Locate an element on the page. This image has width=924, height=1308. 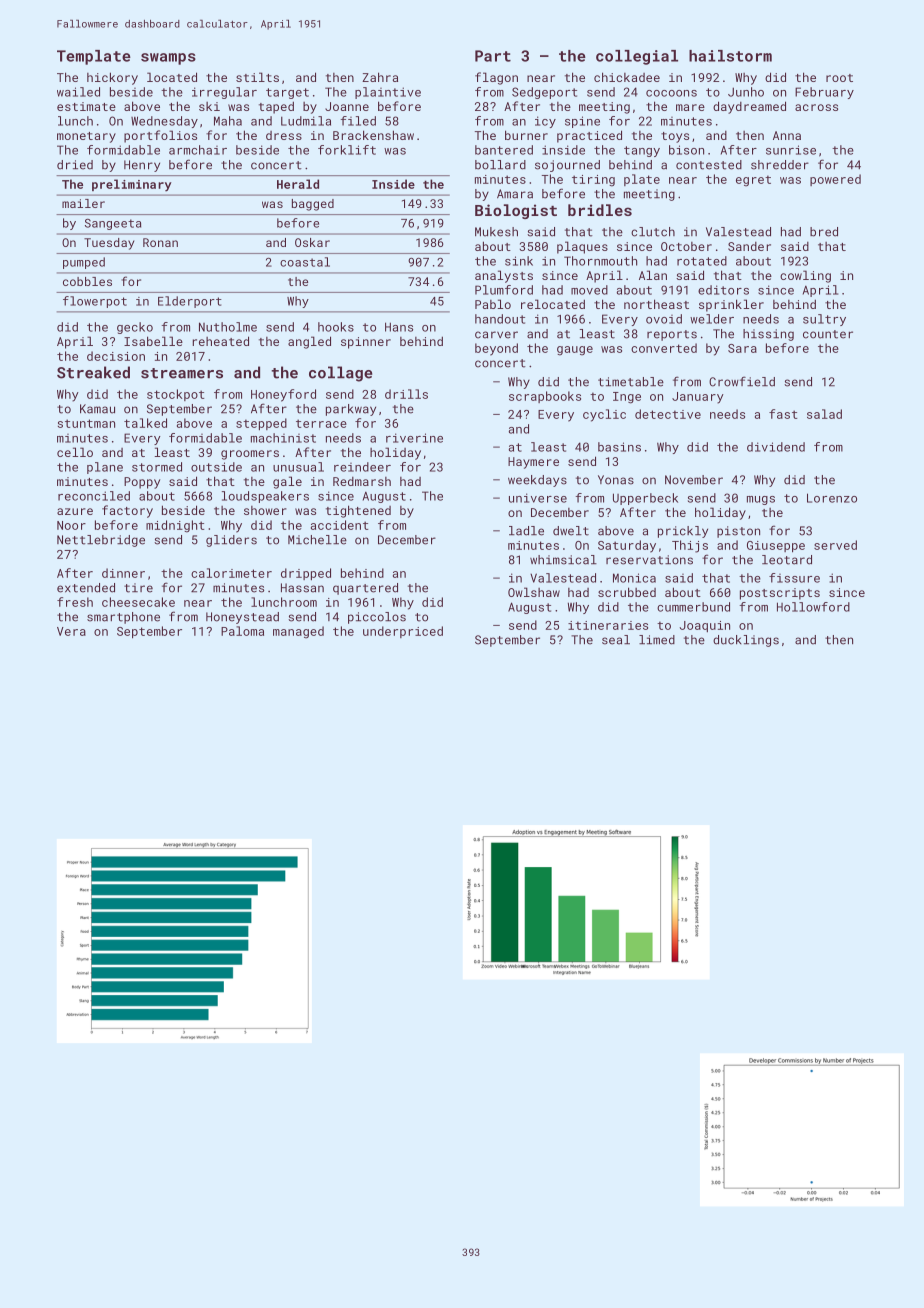
tangy is located at coordinates (642, 151).
